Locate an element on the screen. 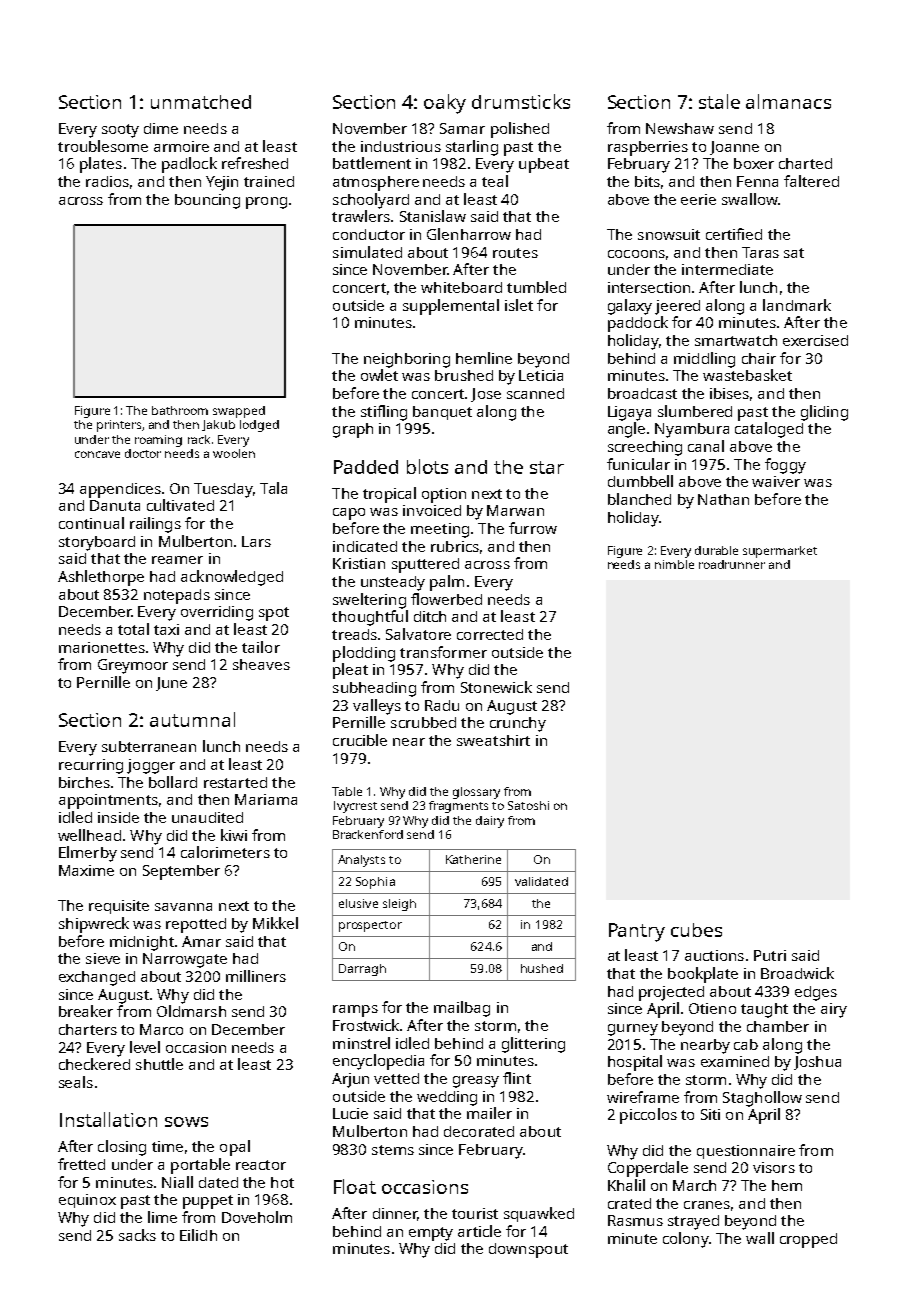  sacks is located at coordinates (137, 1235).
